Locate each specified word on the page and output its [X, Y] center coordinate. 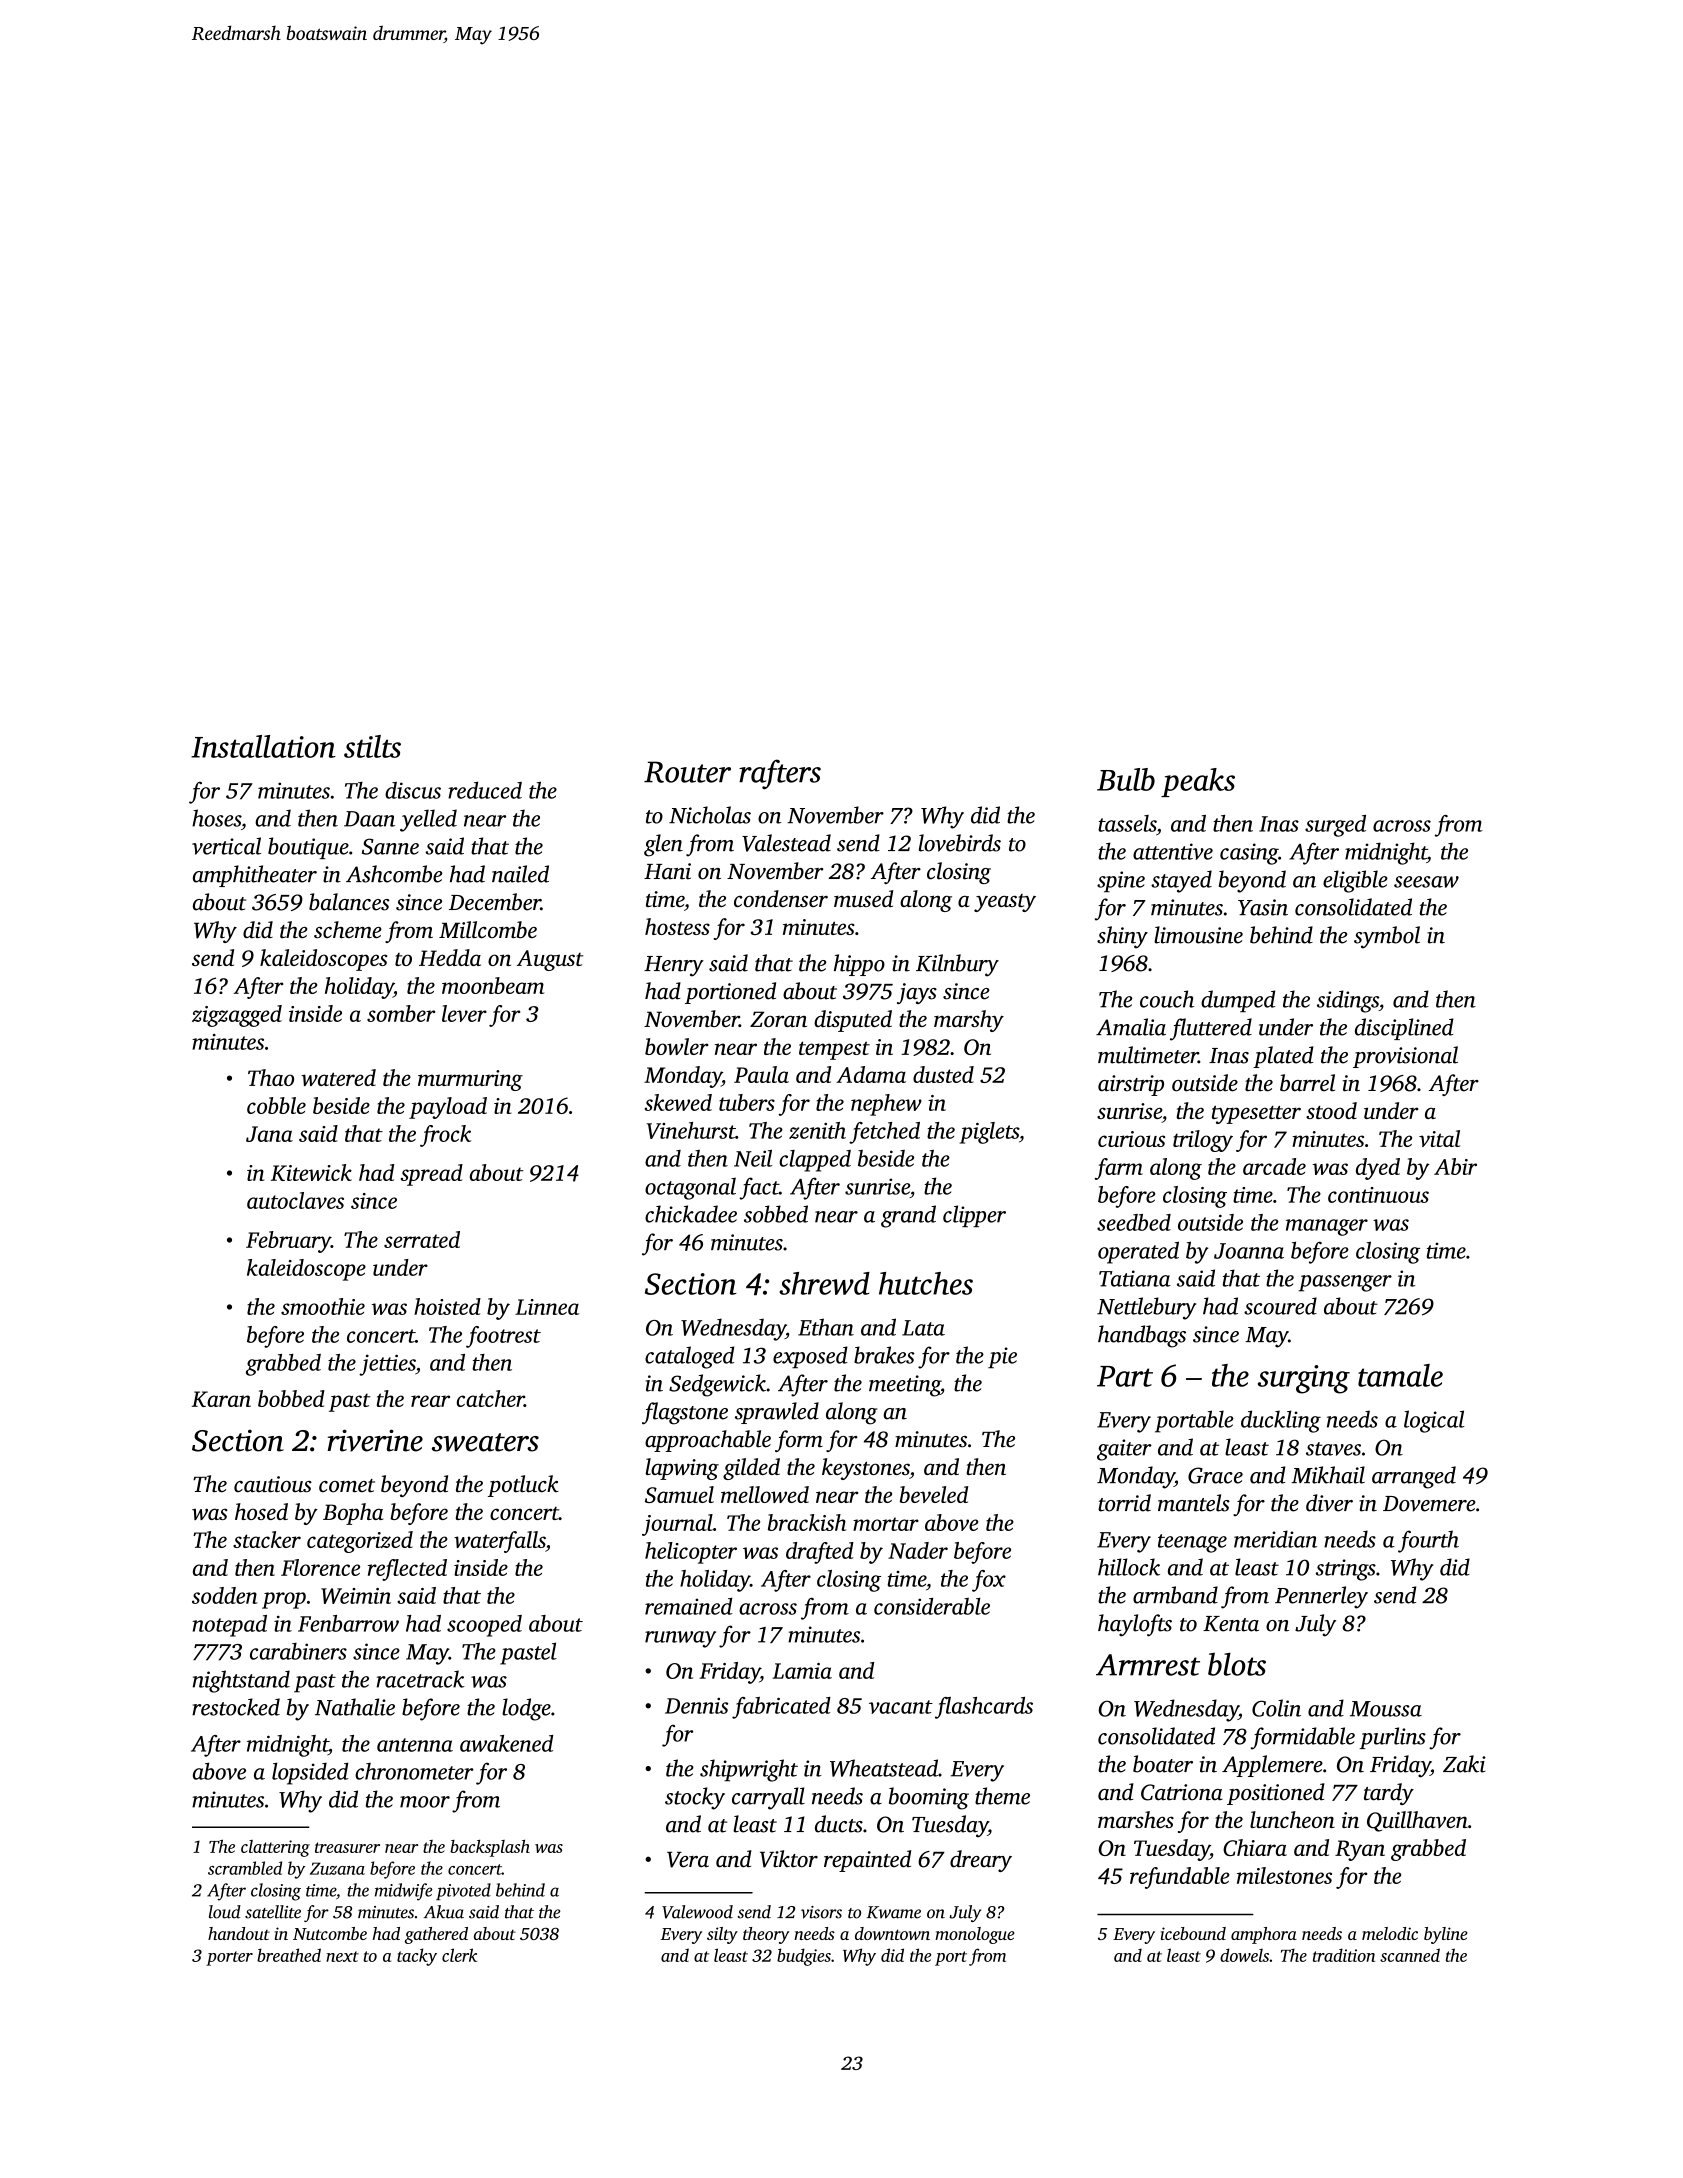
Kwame [894, 1912]
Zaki [1464, 1764]
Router [687, 772]
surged [1335, 826]
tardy [1389, 1794]
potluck [523, 1486]
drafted [820, 1553]
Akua [444, 1912]
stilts [372, 746]
